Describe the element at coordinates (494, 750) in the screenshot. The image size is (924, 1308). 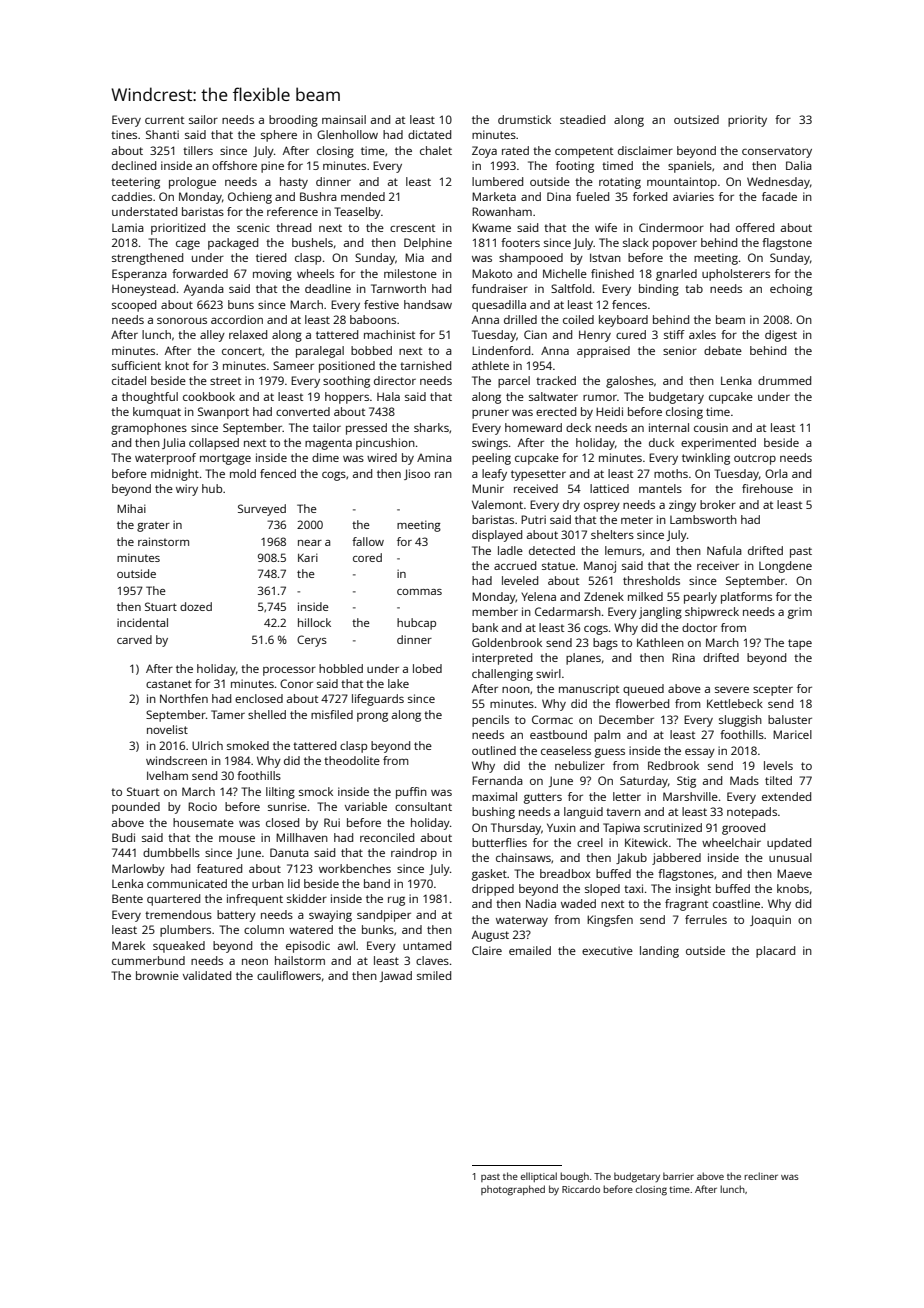
I see `outlined` at that location.
